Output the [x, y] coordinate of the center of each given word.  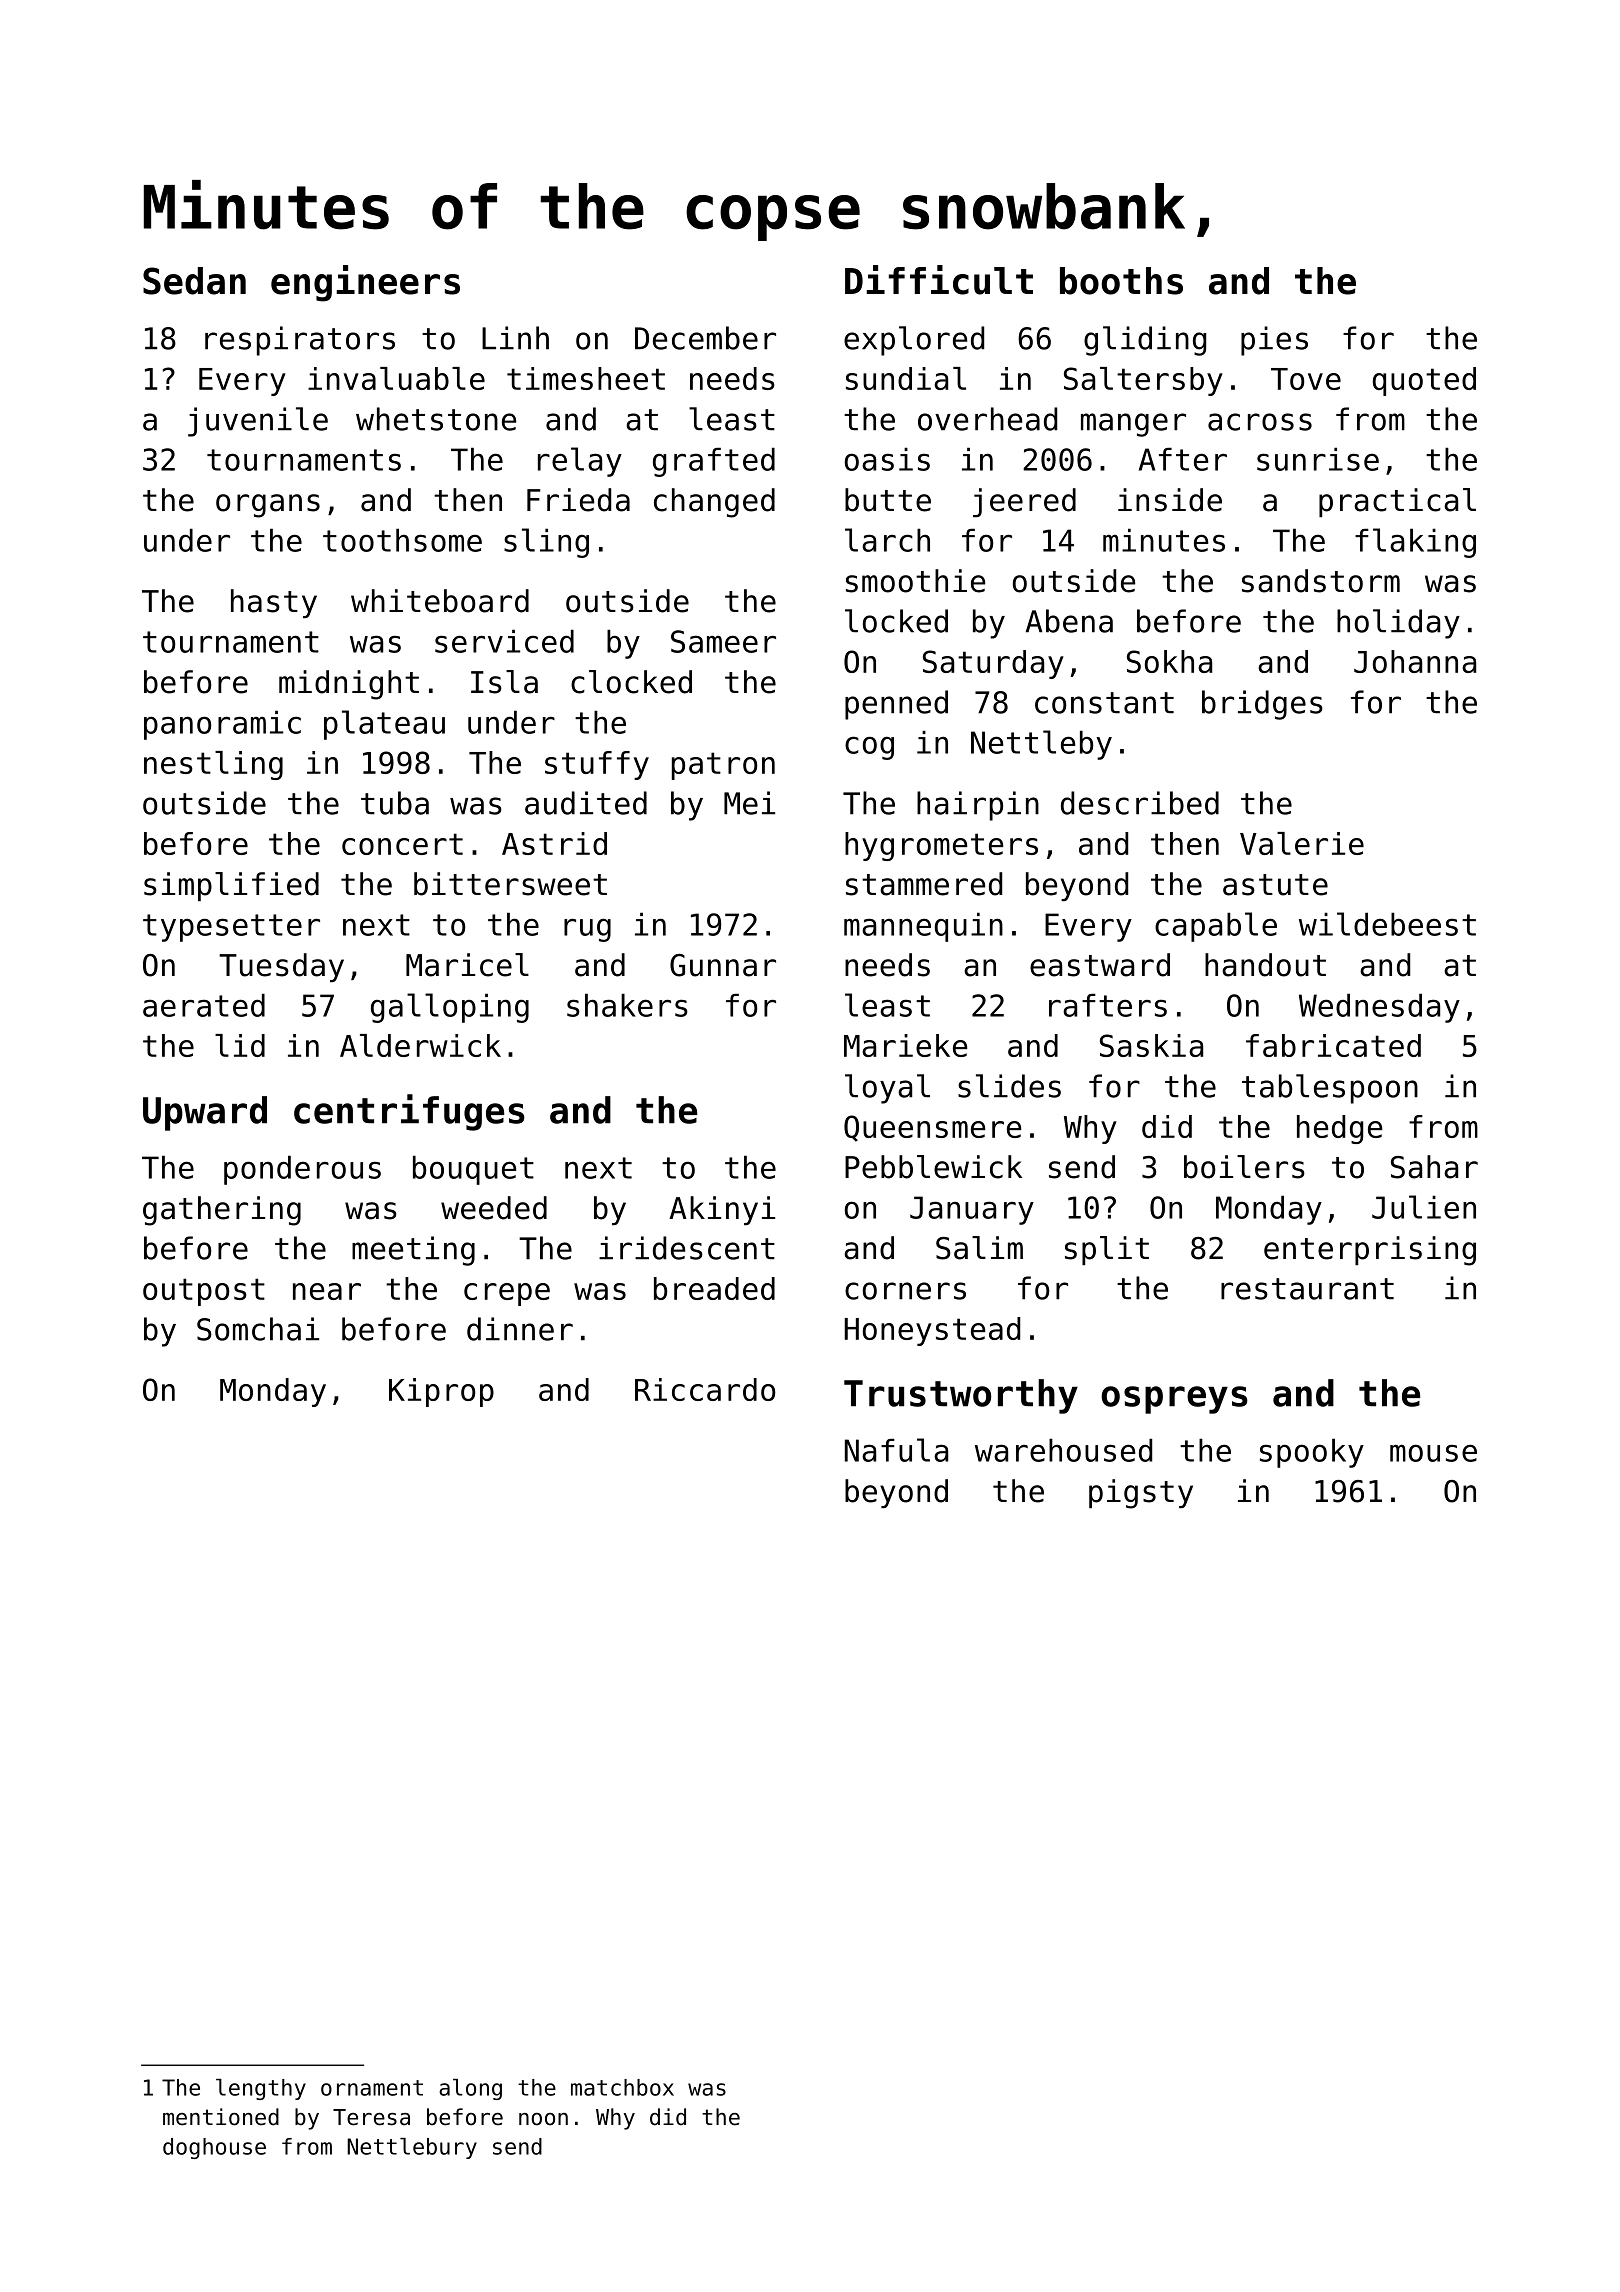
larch [887, 540]
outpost [204, 1292]
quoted [1424, 381]
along [470, 2089]
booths [1121, 281]
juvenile [258, 422]
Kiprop [441, 1392]
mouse [1433, 1453]
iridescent [687, 1248]
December [705, 338]
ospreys [1174, 1400]
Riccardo [705, 1389]
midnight [349, 685]
